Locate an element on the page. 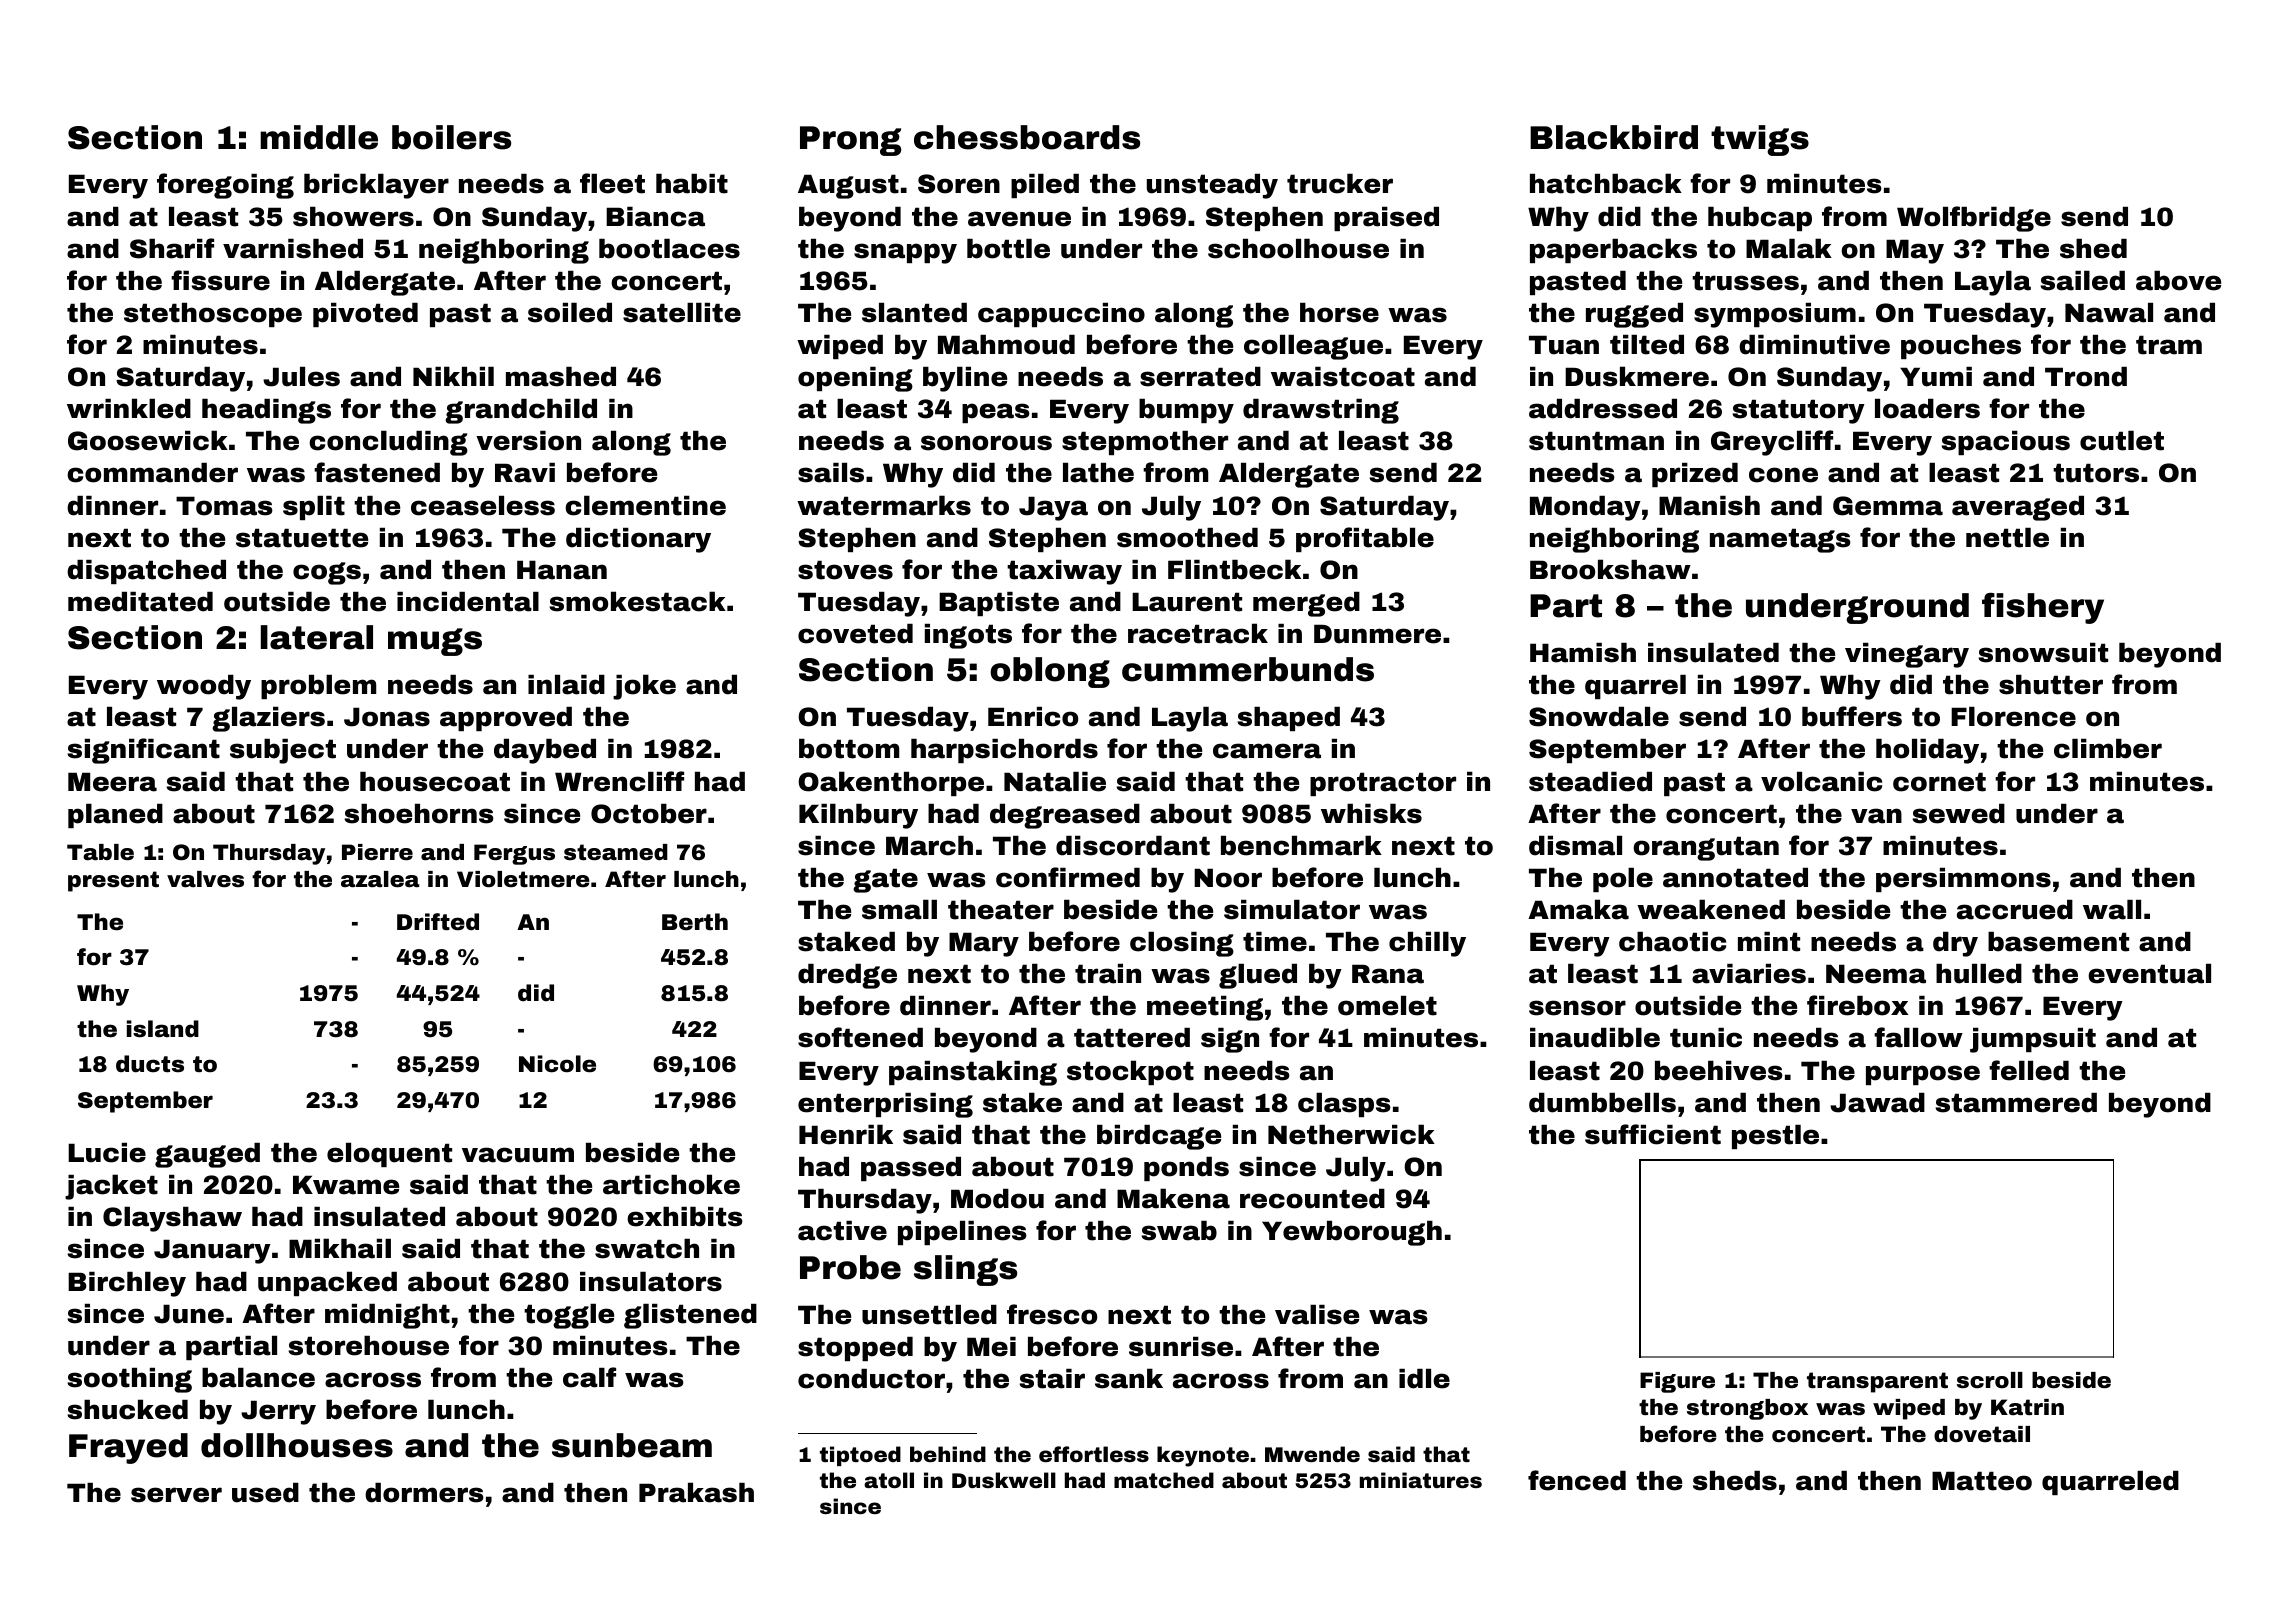 The image size is (2292, 1620). inaudible is located at coordinates (1595, 1038).
